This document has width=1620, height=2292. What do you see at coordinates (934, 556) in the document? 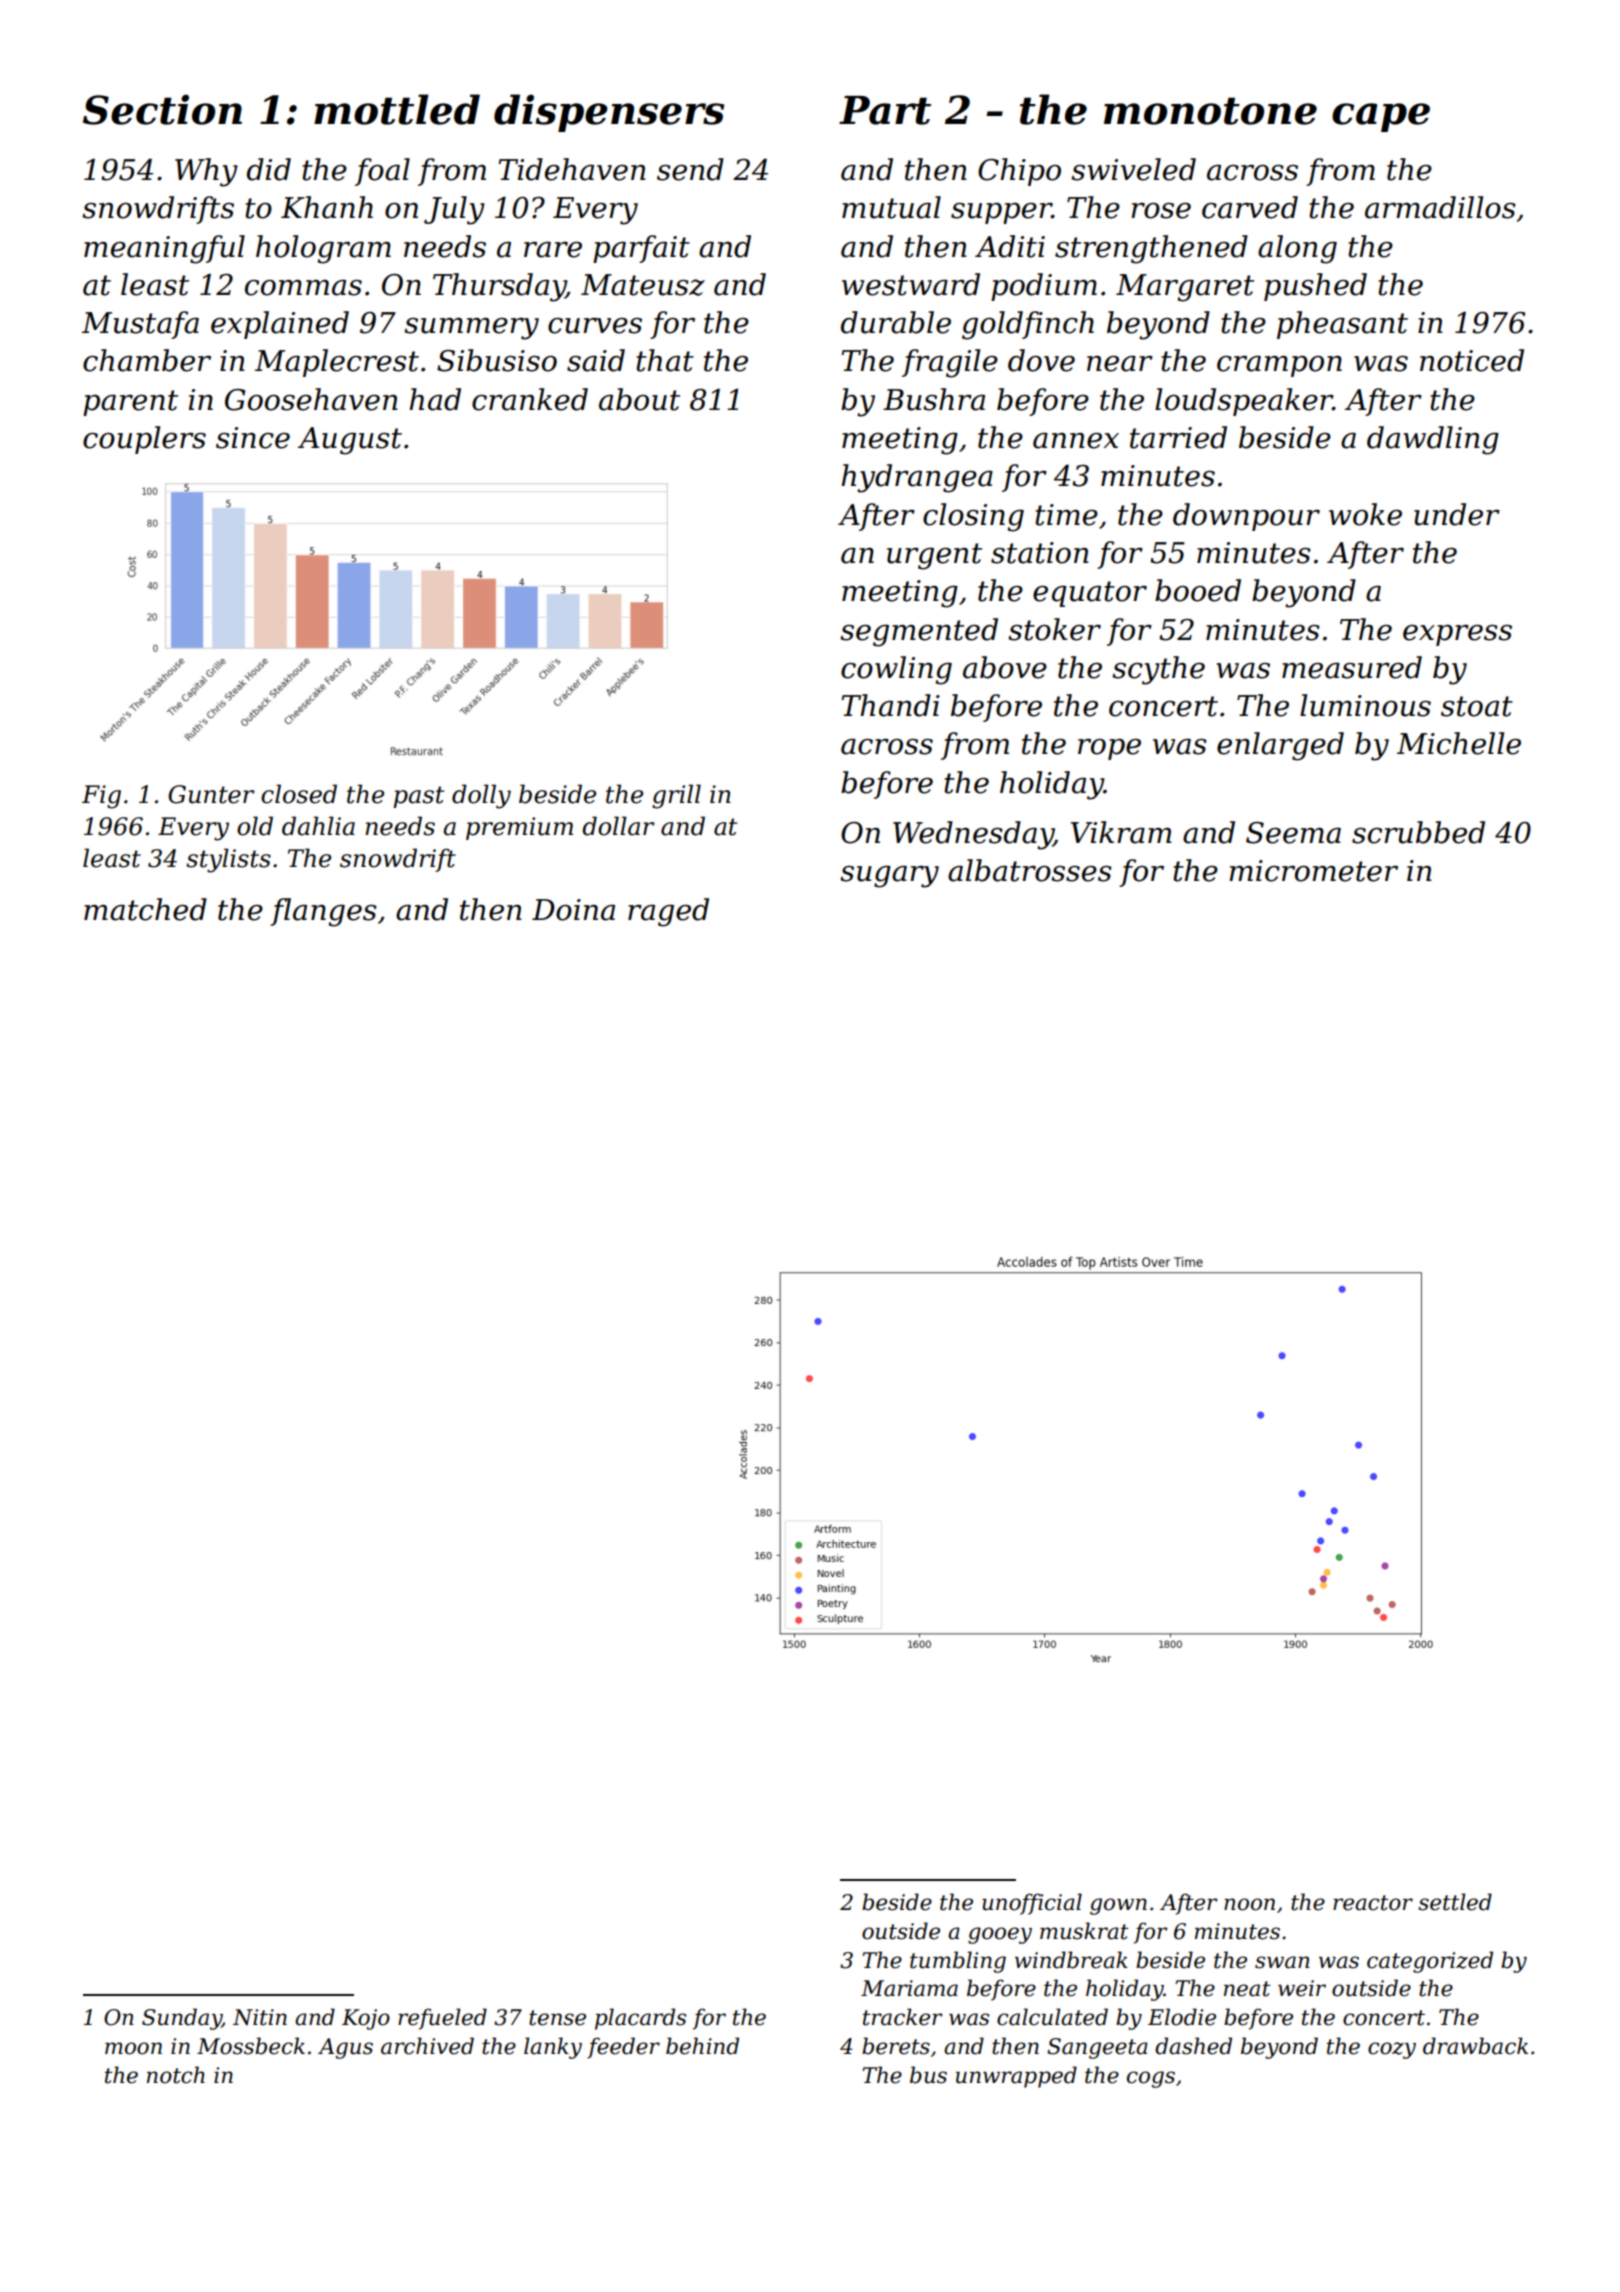
I see `urgent` at bounding box center [934, 556].
